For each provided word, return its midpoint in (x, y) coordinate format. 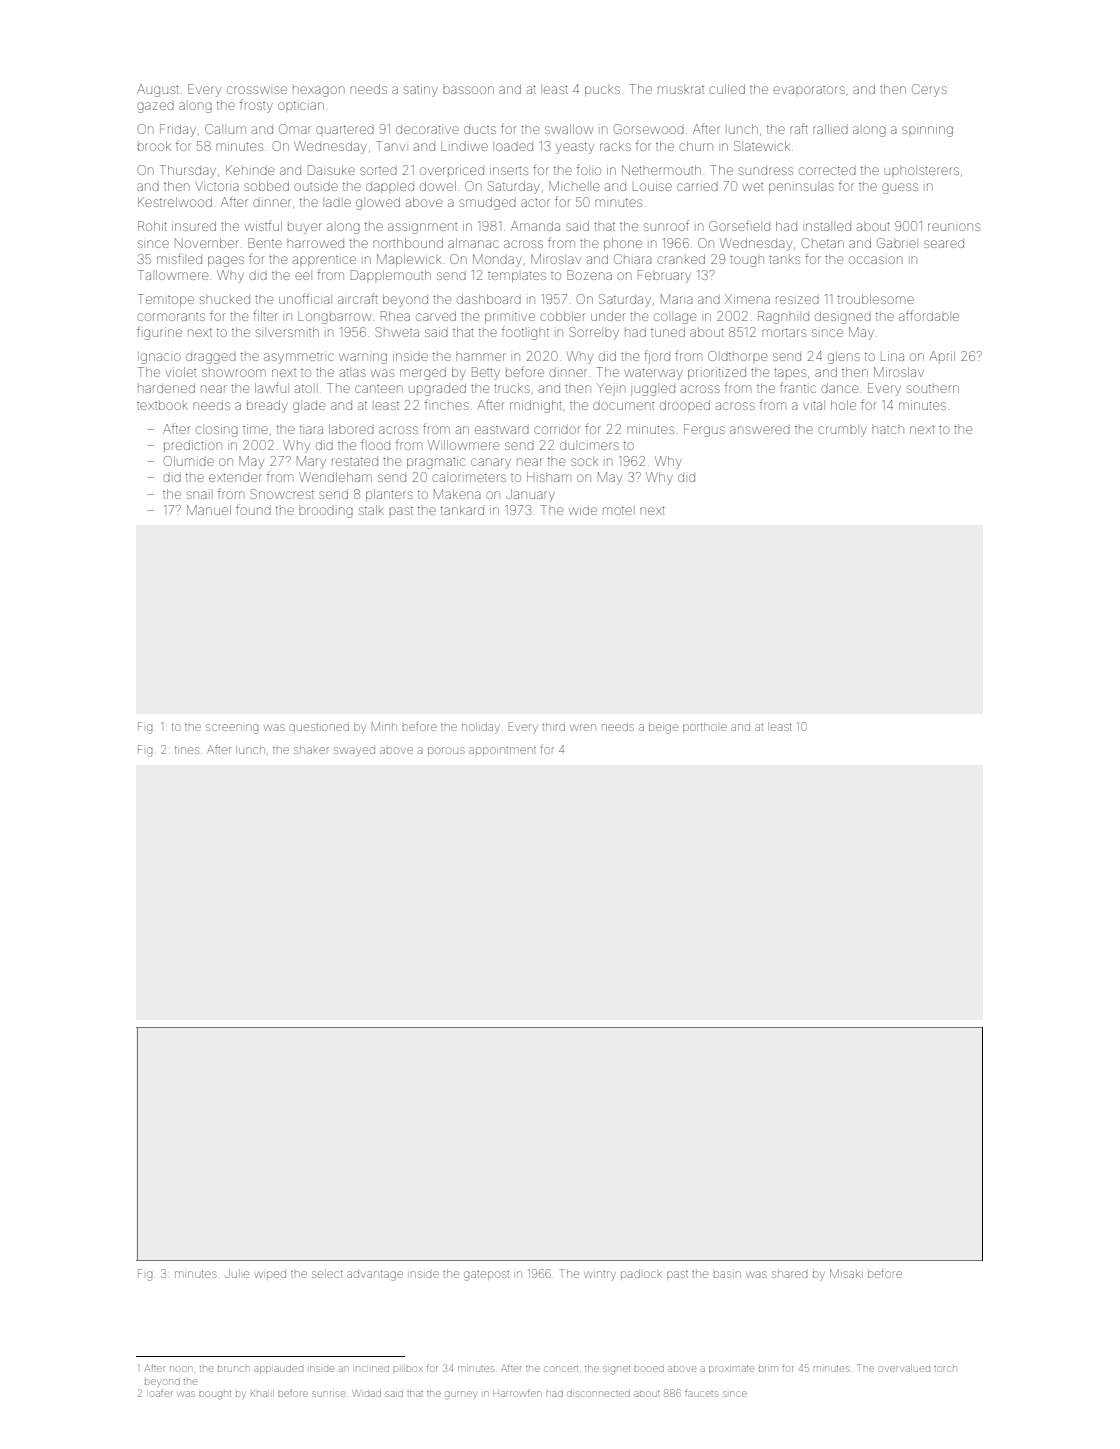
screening (232, 729)
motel (617, 510)
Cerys (929, 90)
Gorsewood (649, 129)
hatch (888, 430)
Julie (237, 1274)
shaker (311, 750)
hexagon (318, 91)
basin (727, 1274)
